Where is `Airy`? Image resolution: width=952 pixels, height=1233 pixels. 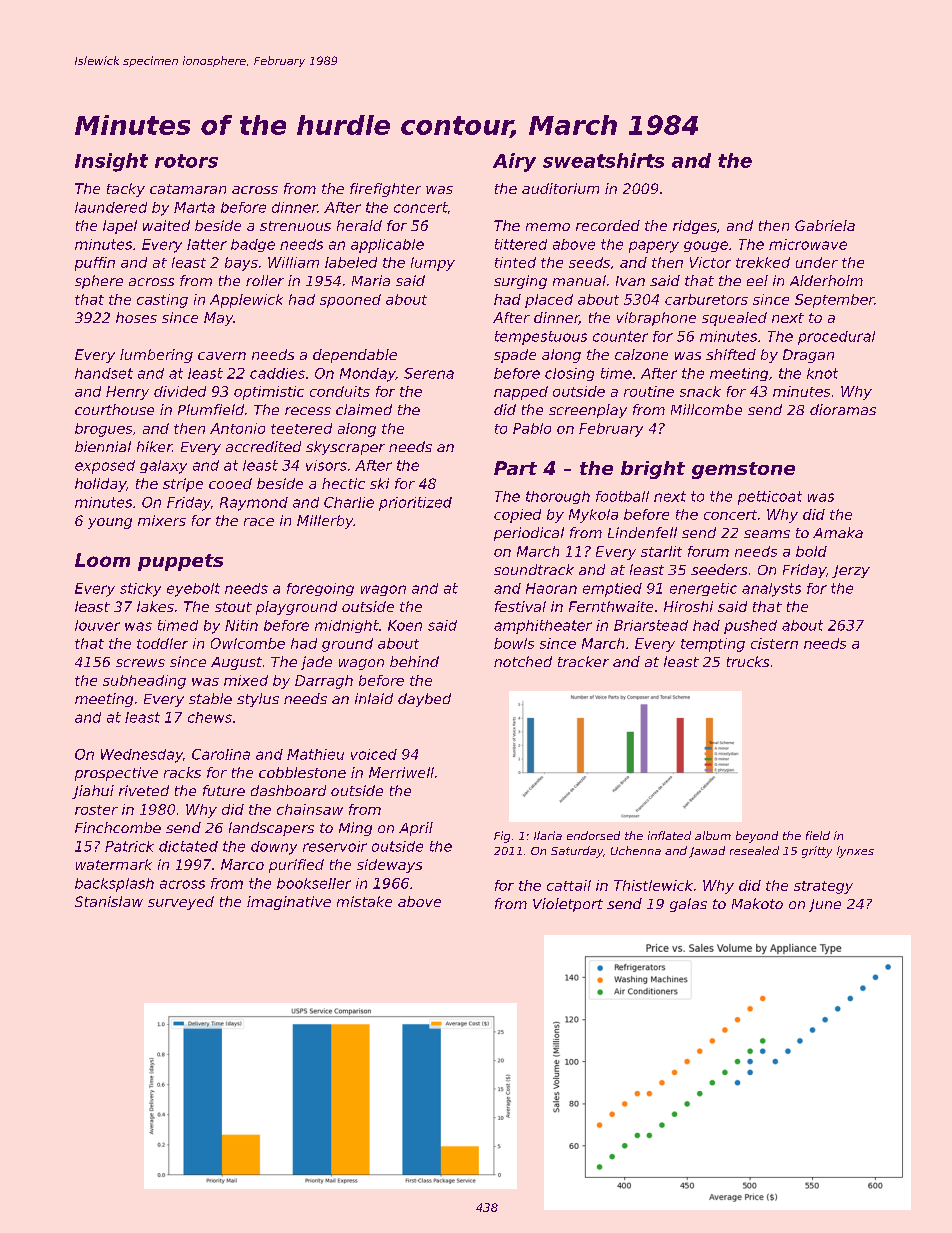 Airy is located at coordinates (514, 162).
